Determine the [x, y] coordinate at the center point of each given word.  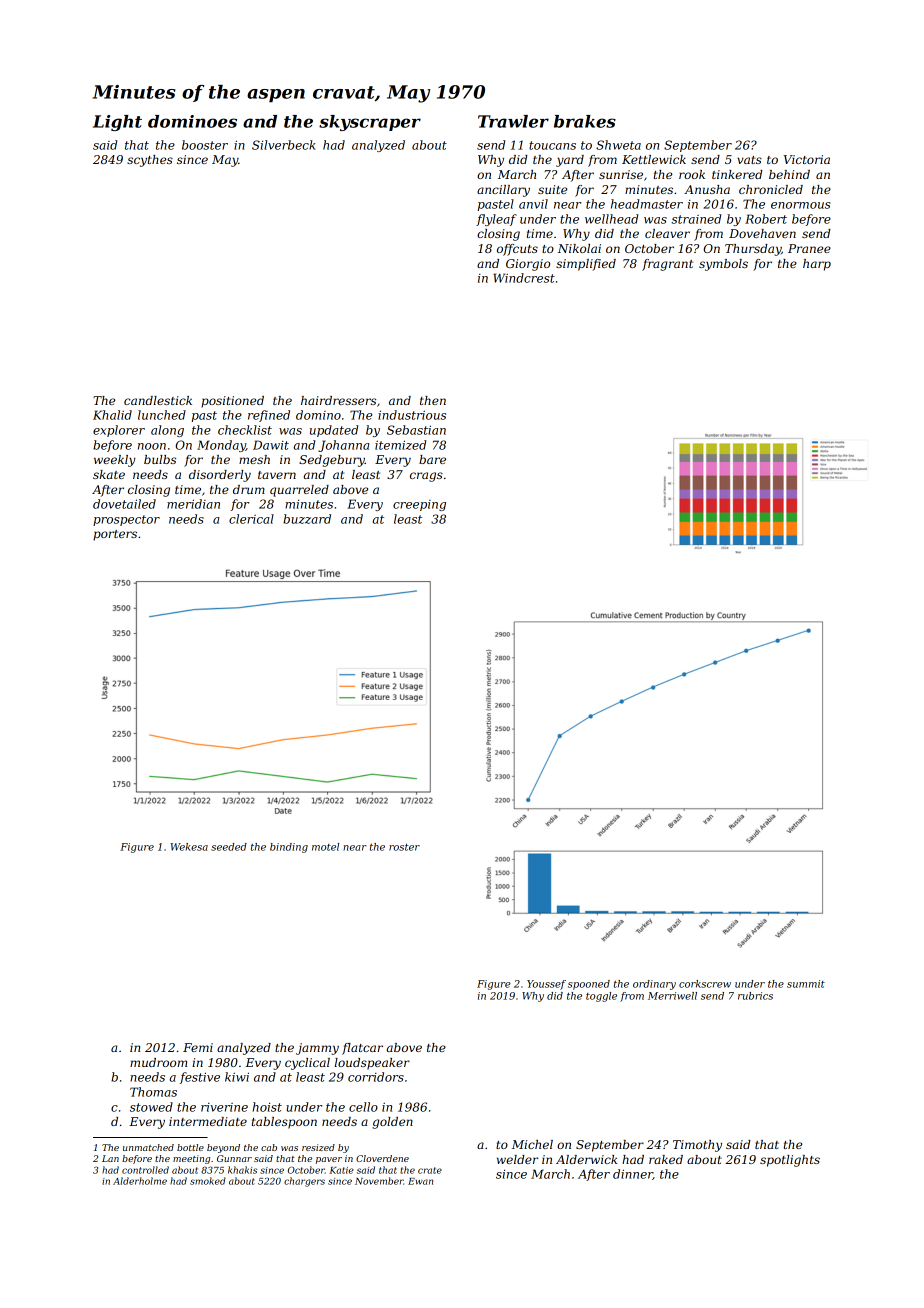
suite [552, 189]
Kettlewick [654, 159]
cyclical [307, 1064]
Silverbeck [284, 145]
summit [806, 984]
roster [404, 847]
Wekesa [189, 847]
